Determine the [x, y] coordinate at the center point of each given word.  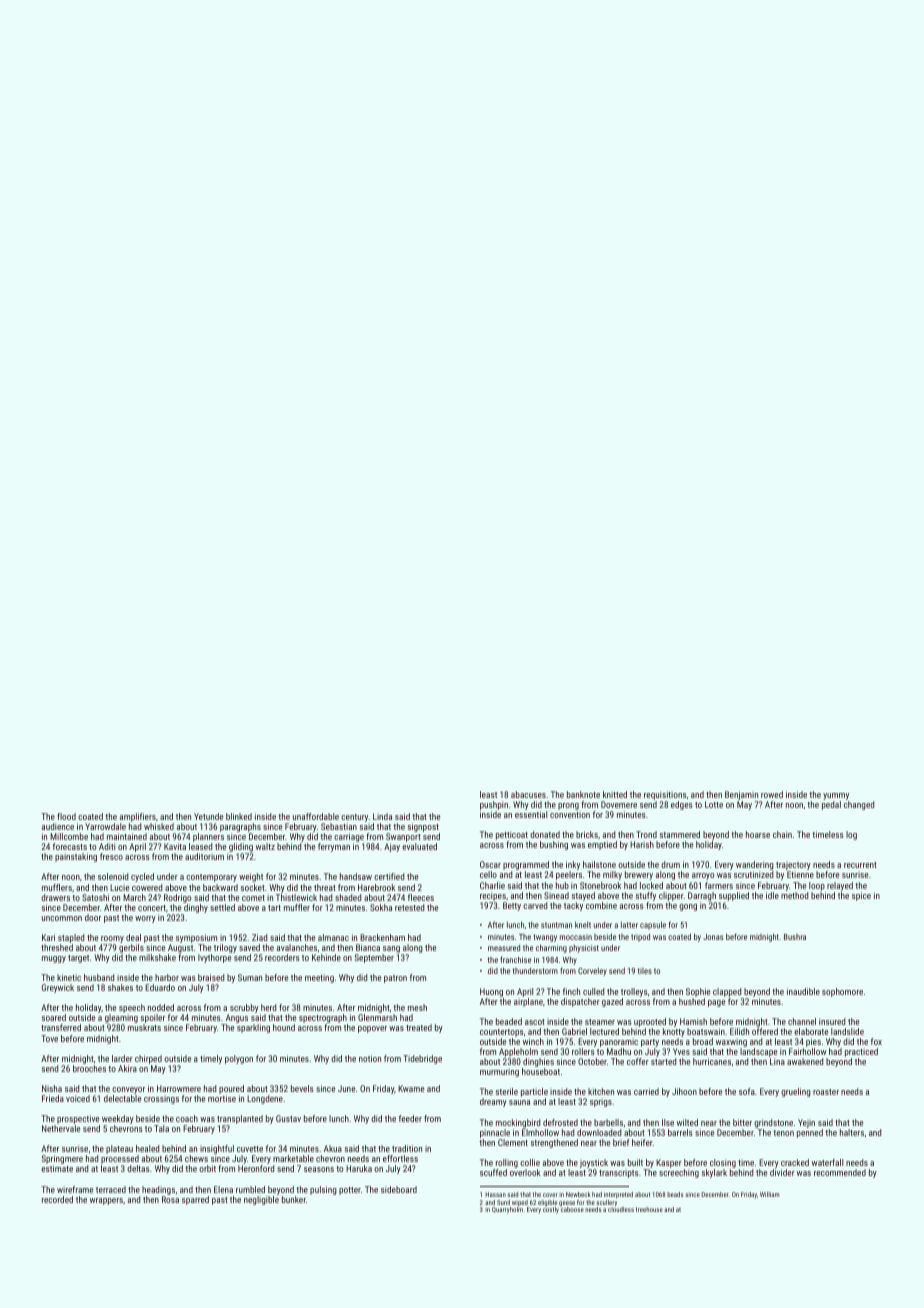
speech [132, 1008]
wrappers [106, 1201]
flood [66, 816]
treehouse [649, 1209]
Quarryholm [507, 1210]
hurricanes [712, 1061]
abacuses [528, 794]
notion [370, 1058]
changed [859, 805]
